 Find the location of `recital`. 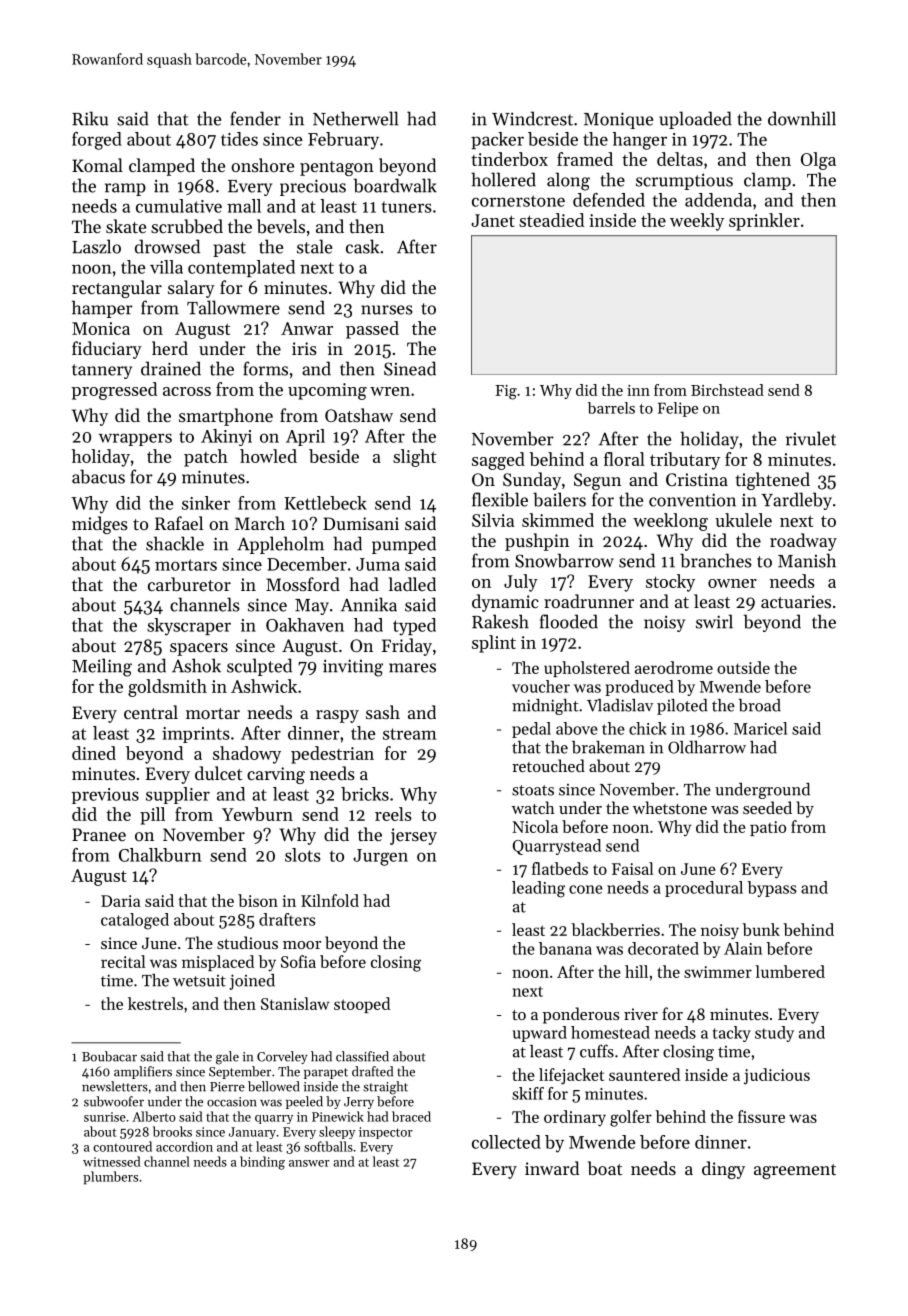

recital is located at coordinates (123, 961).
